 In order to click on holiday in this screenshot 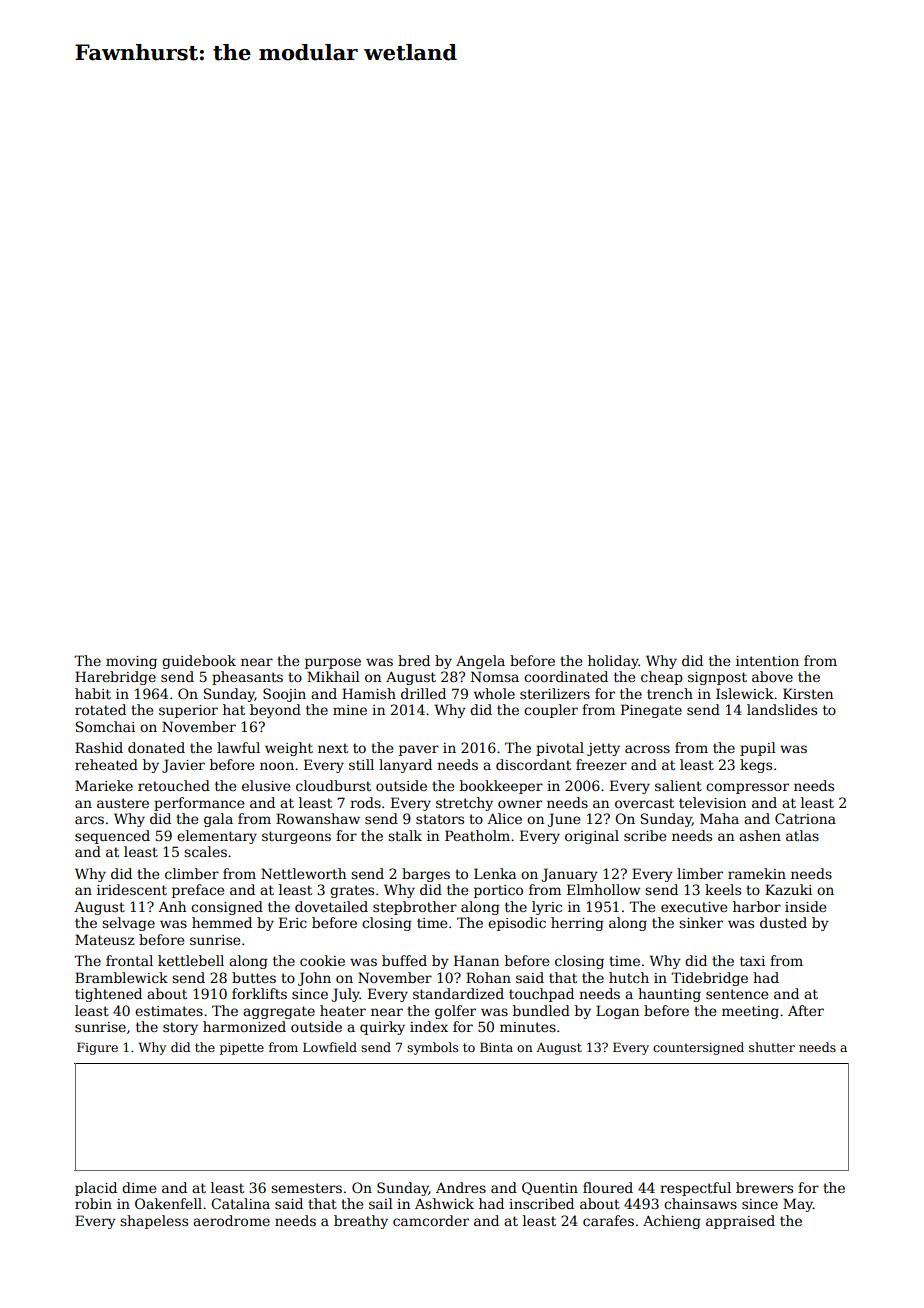, I will do `click(613, 662)`.
